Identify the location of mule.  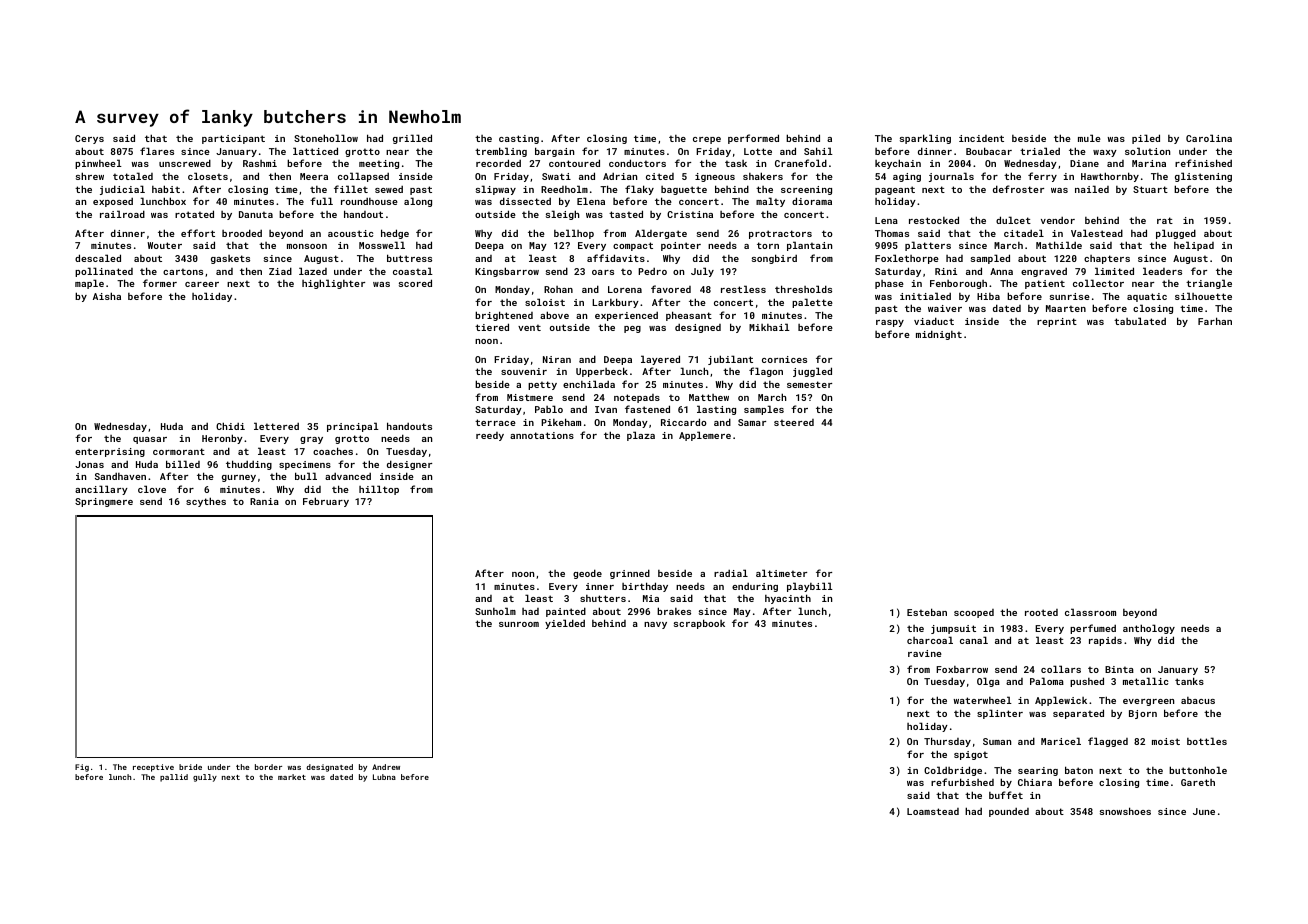
(1089, 138).
